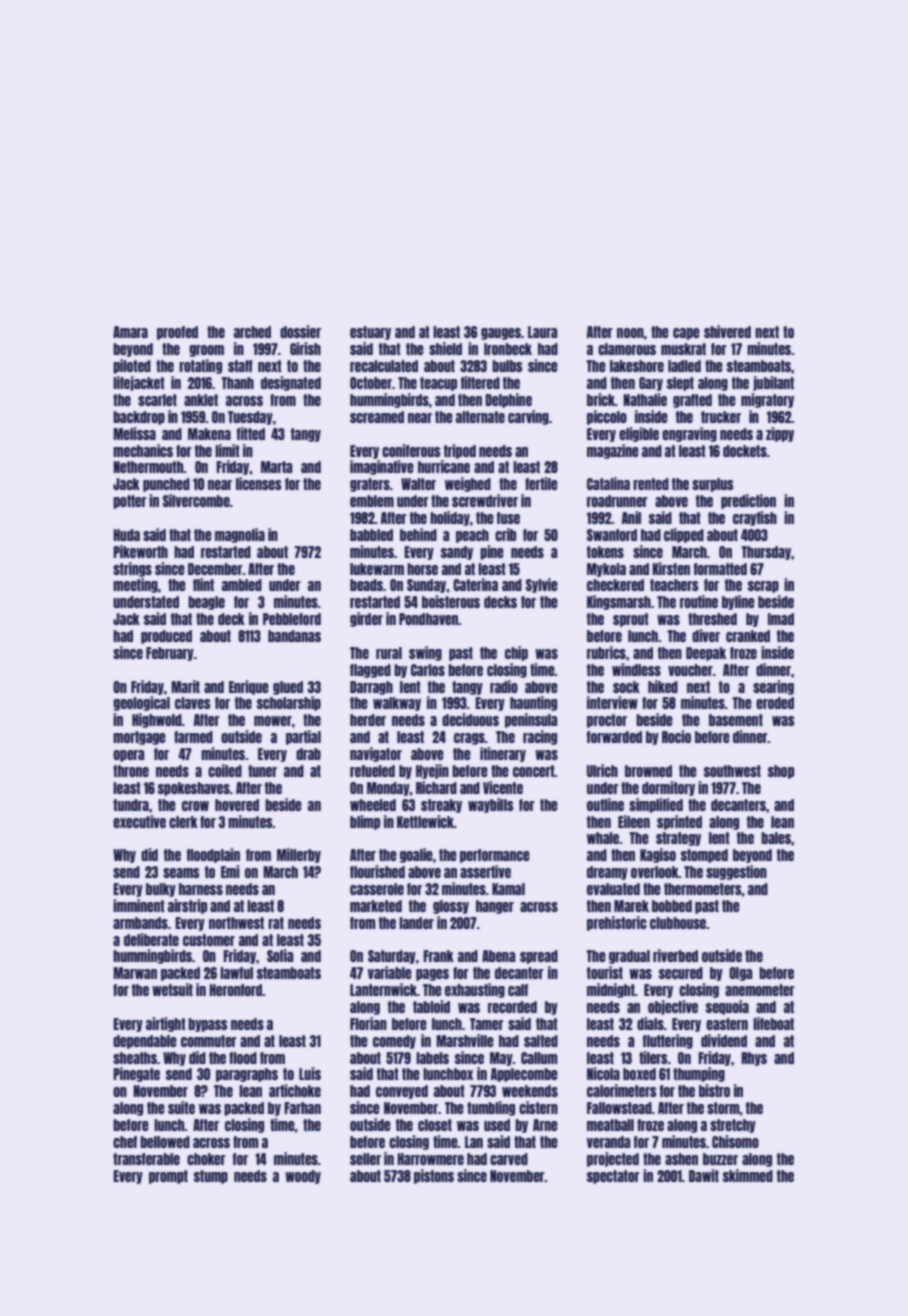  Describe the element at coordinates (371, 535) in the page. I see `babbled` at that location.
